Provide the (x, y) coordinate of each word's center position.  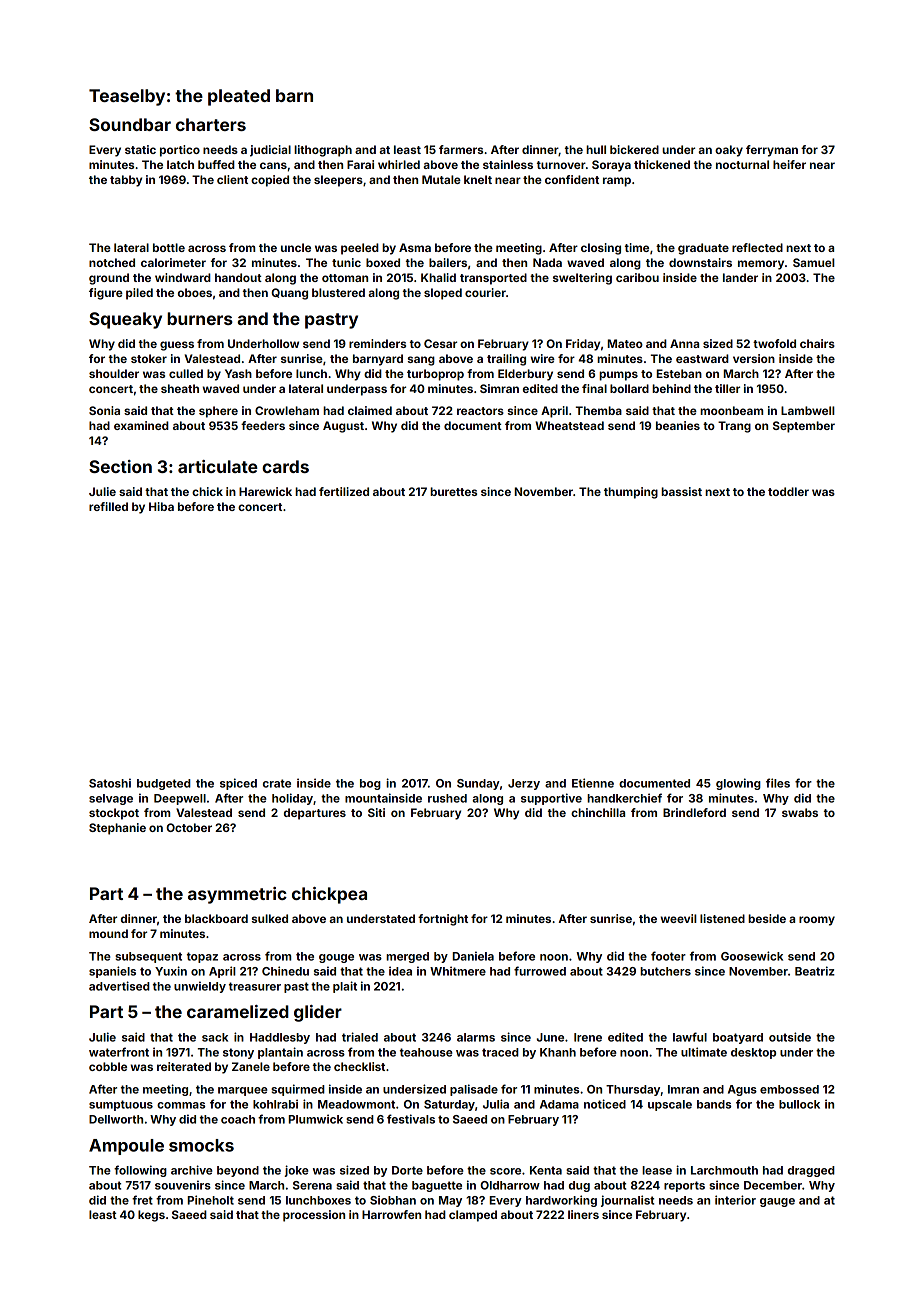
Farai (360, 164)
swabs (800, 812)
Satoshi (110, 783)
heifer (789, 164)
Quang (289, 294)
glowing (738, 784)
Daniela (473, 956)
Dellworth (116, 1119)
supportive (551, 799)
